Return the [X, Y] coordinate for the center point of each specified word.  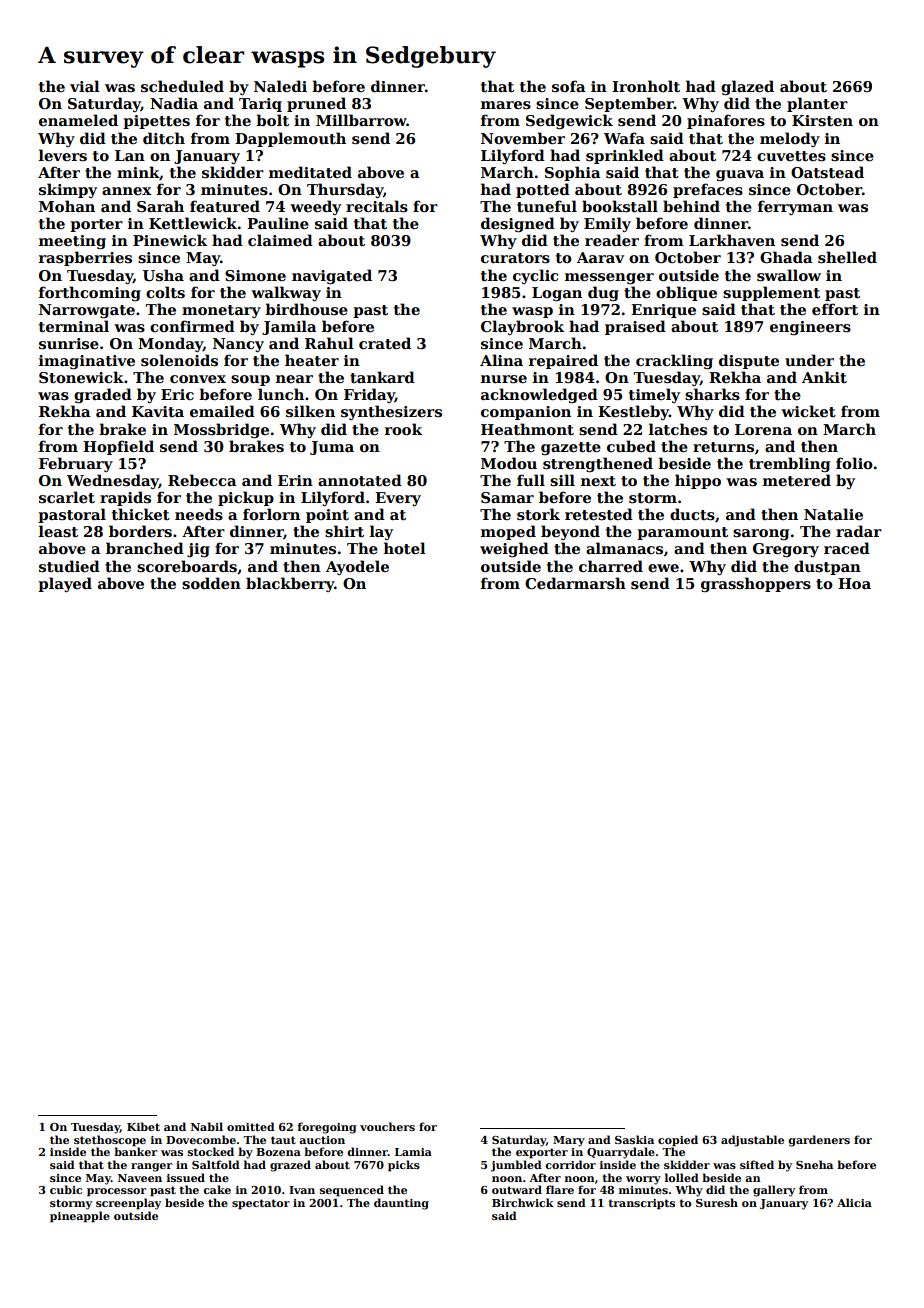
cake [217, 1189]
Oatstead [827, 172]
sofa [569, 86]
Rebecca [202, 480]
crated [385, 343]
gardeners [819, 1141]
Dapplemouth [290, 139]
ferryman [795, 207]
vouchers [387, 1126]
